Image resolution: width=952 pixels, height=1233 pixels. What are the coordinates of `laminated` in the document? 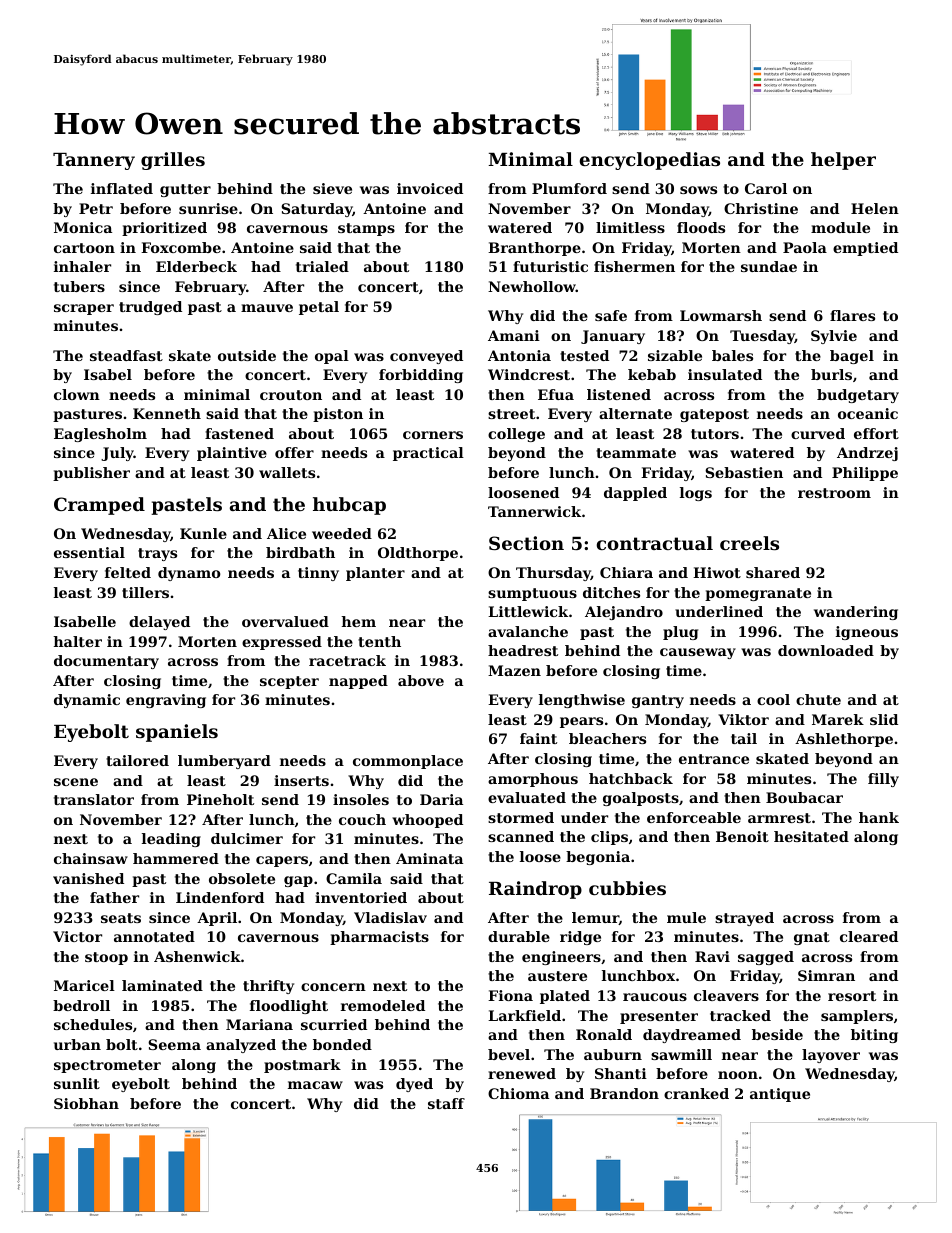 It's located at (162, 985).
